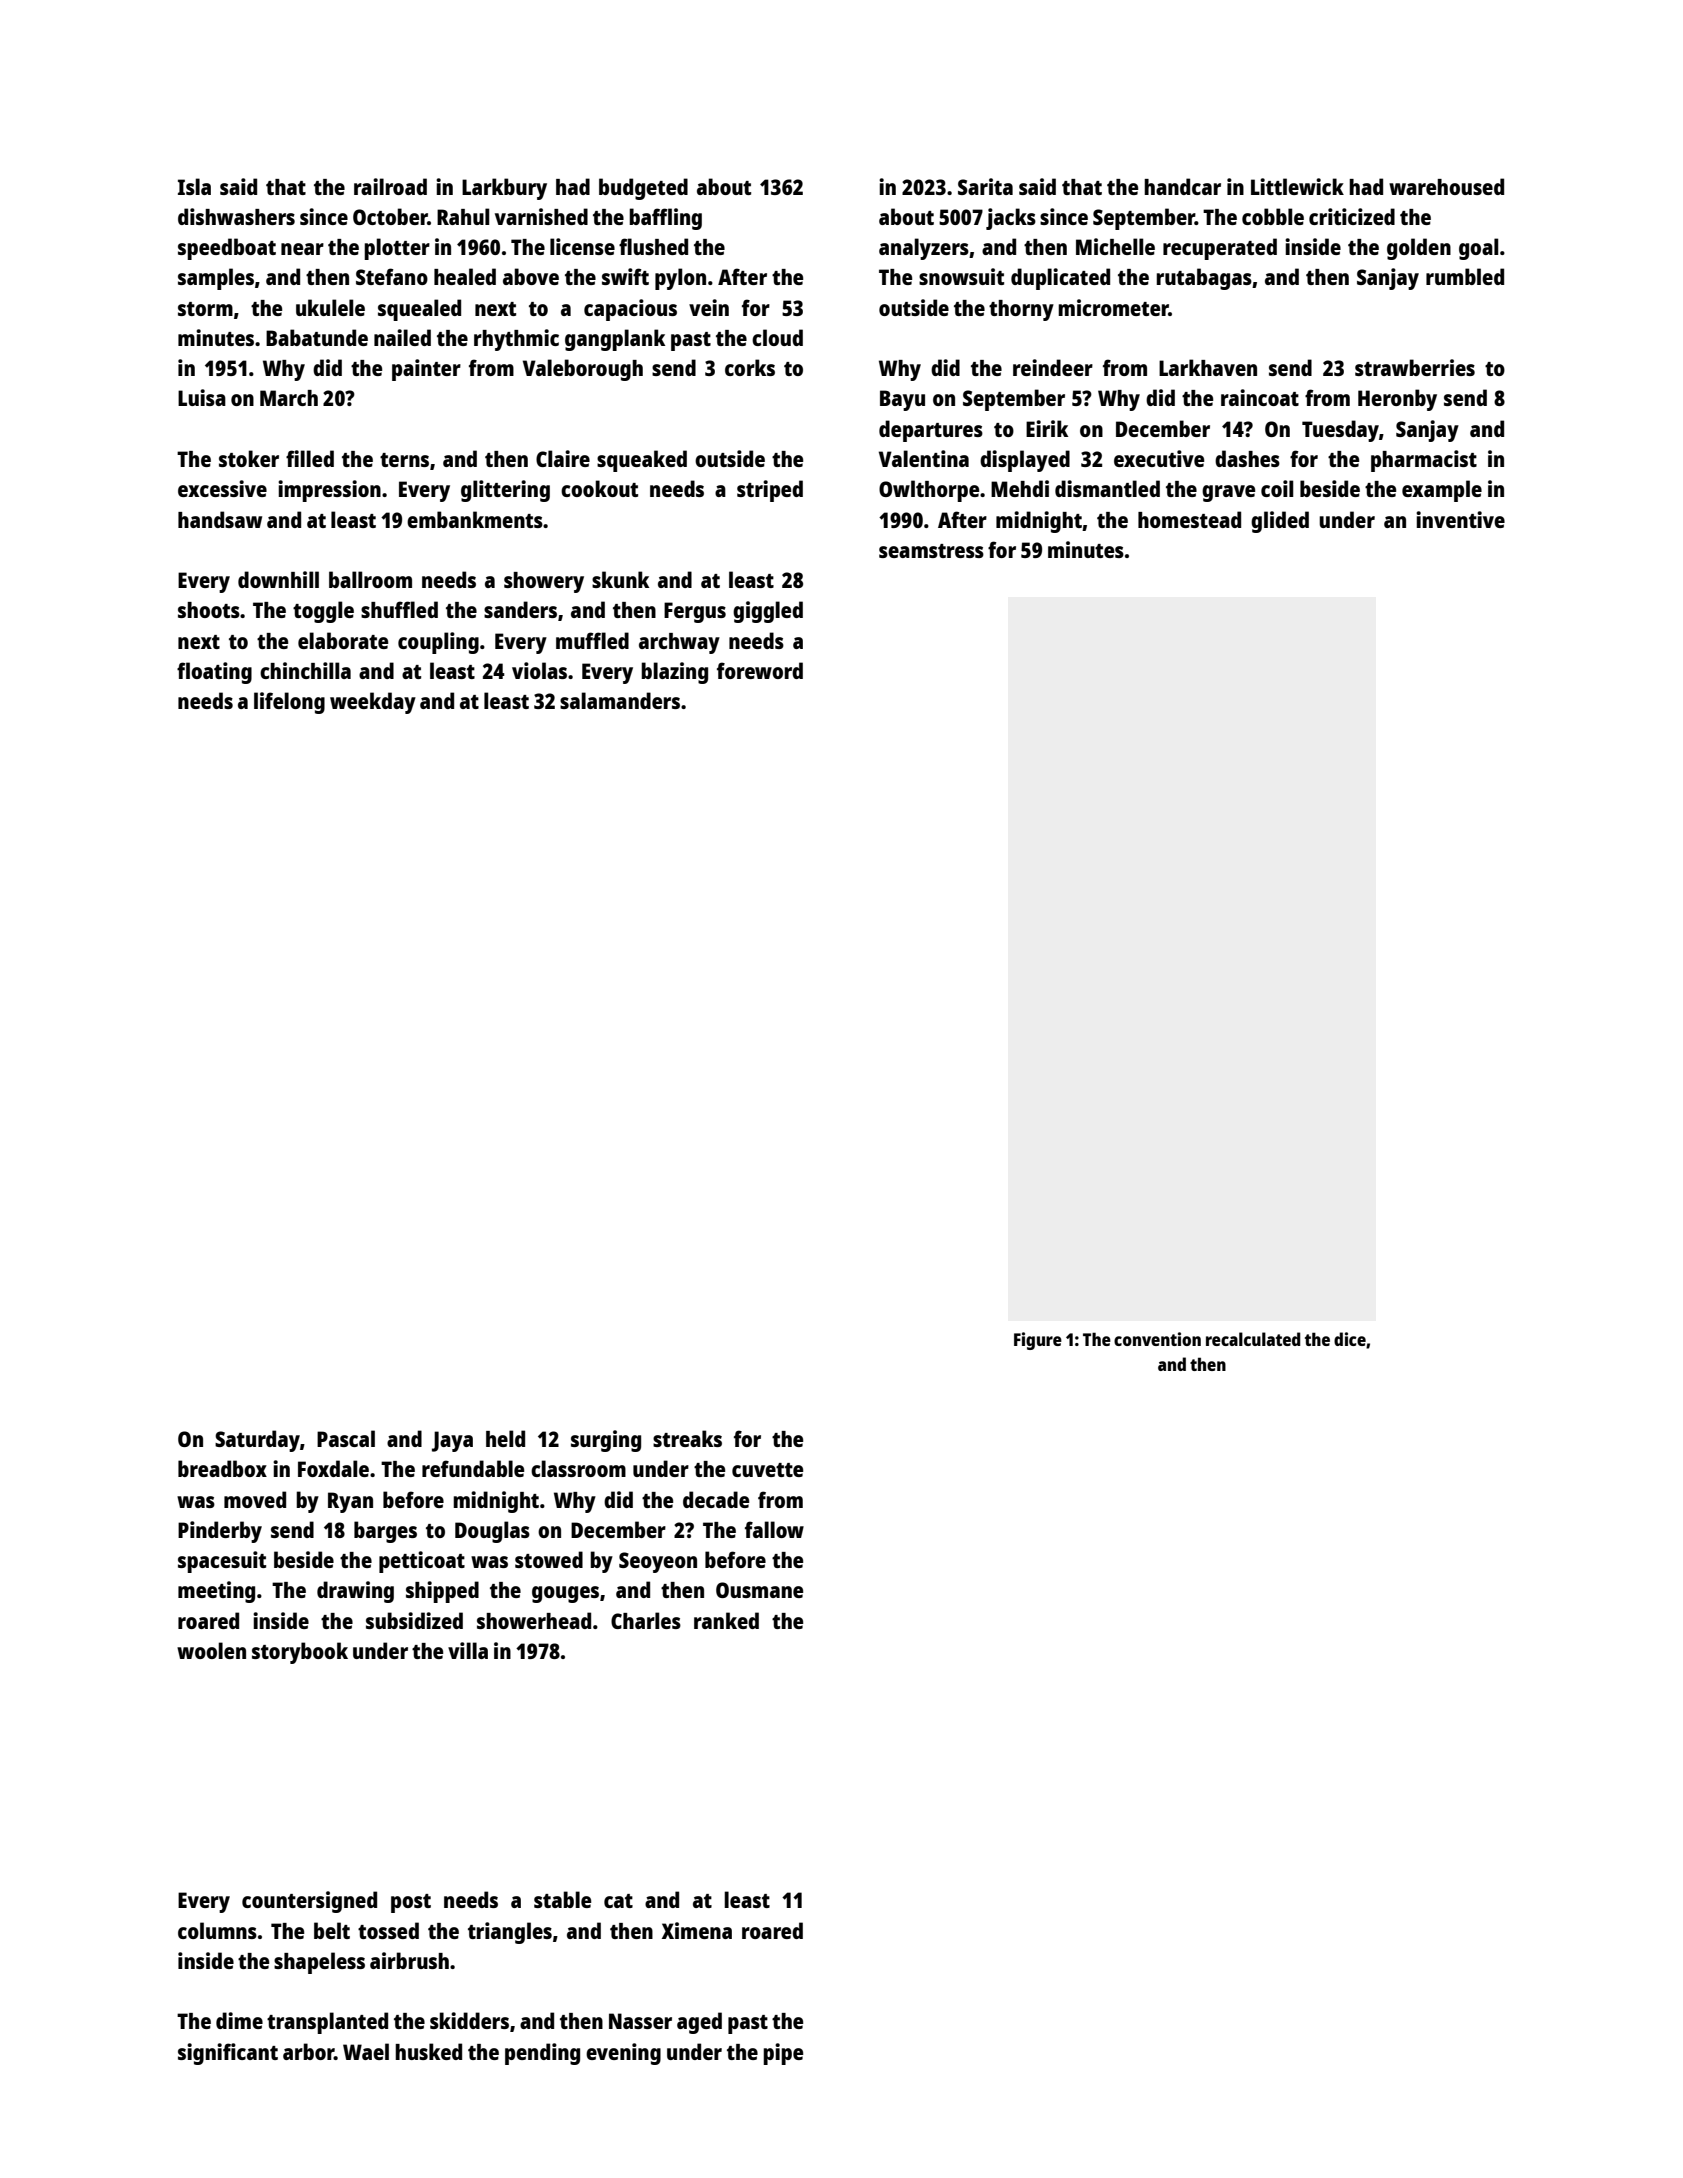 This screenshot has height=2178, width=1683. I want to click on moved, so click(255, 1499).
